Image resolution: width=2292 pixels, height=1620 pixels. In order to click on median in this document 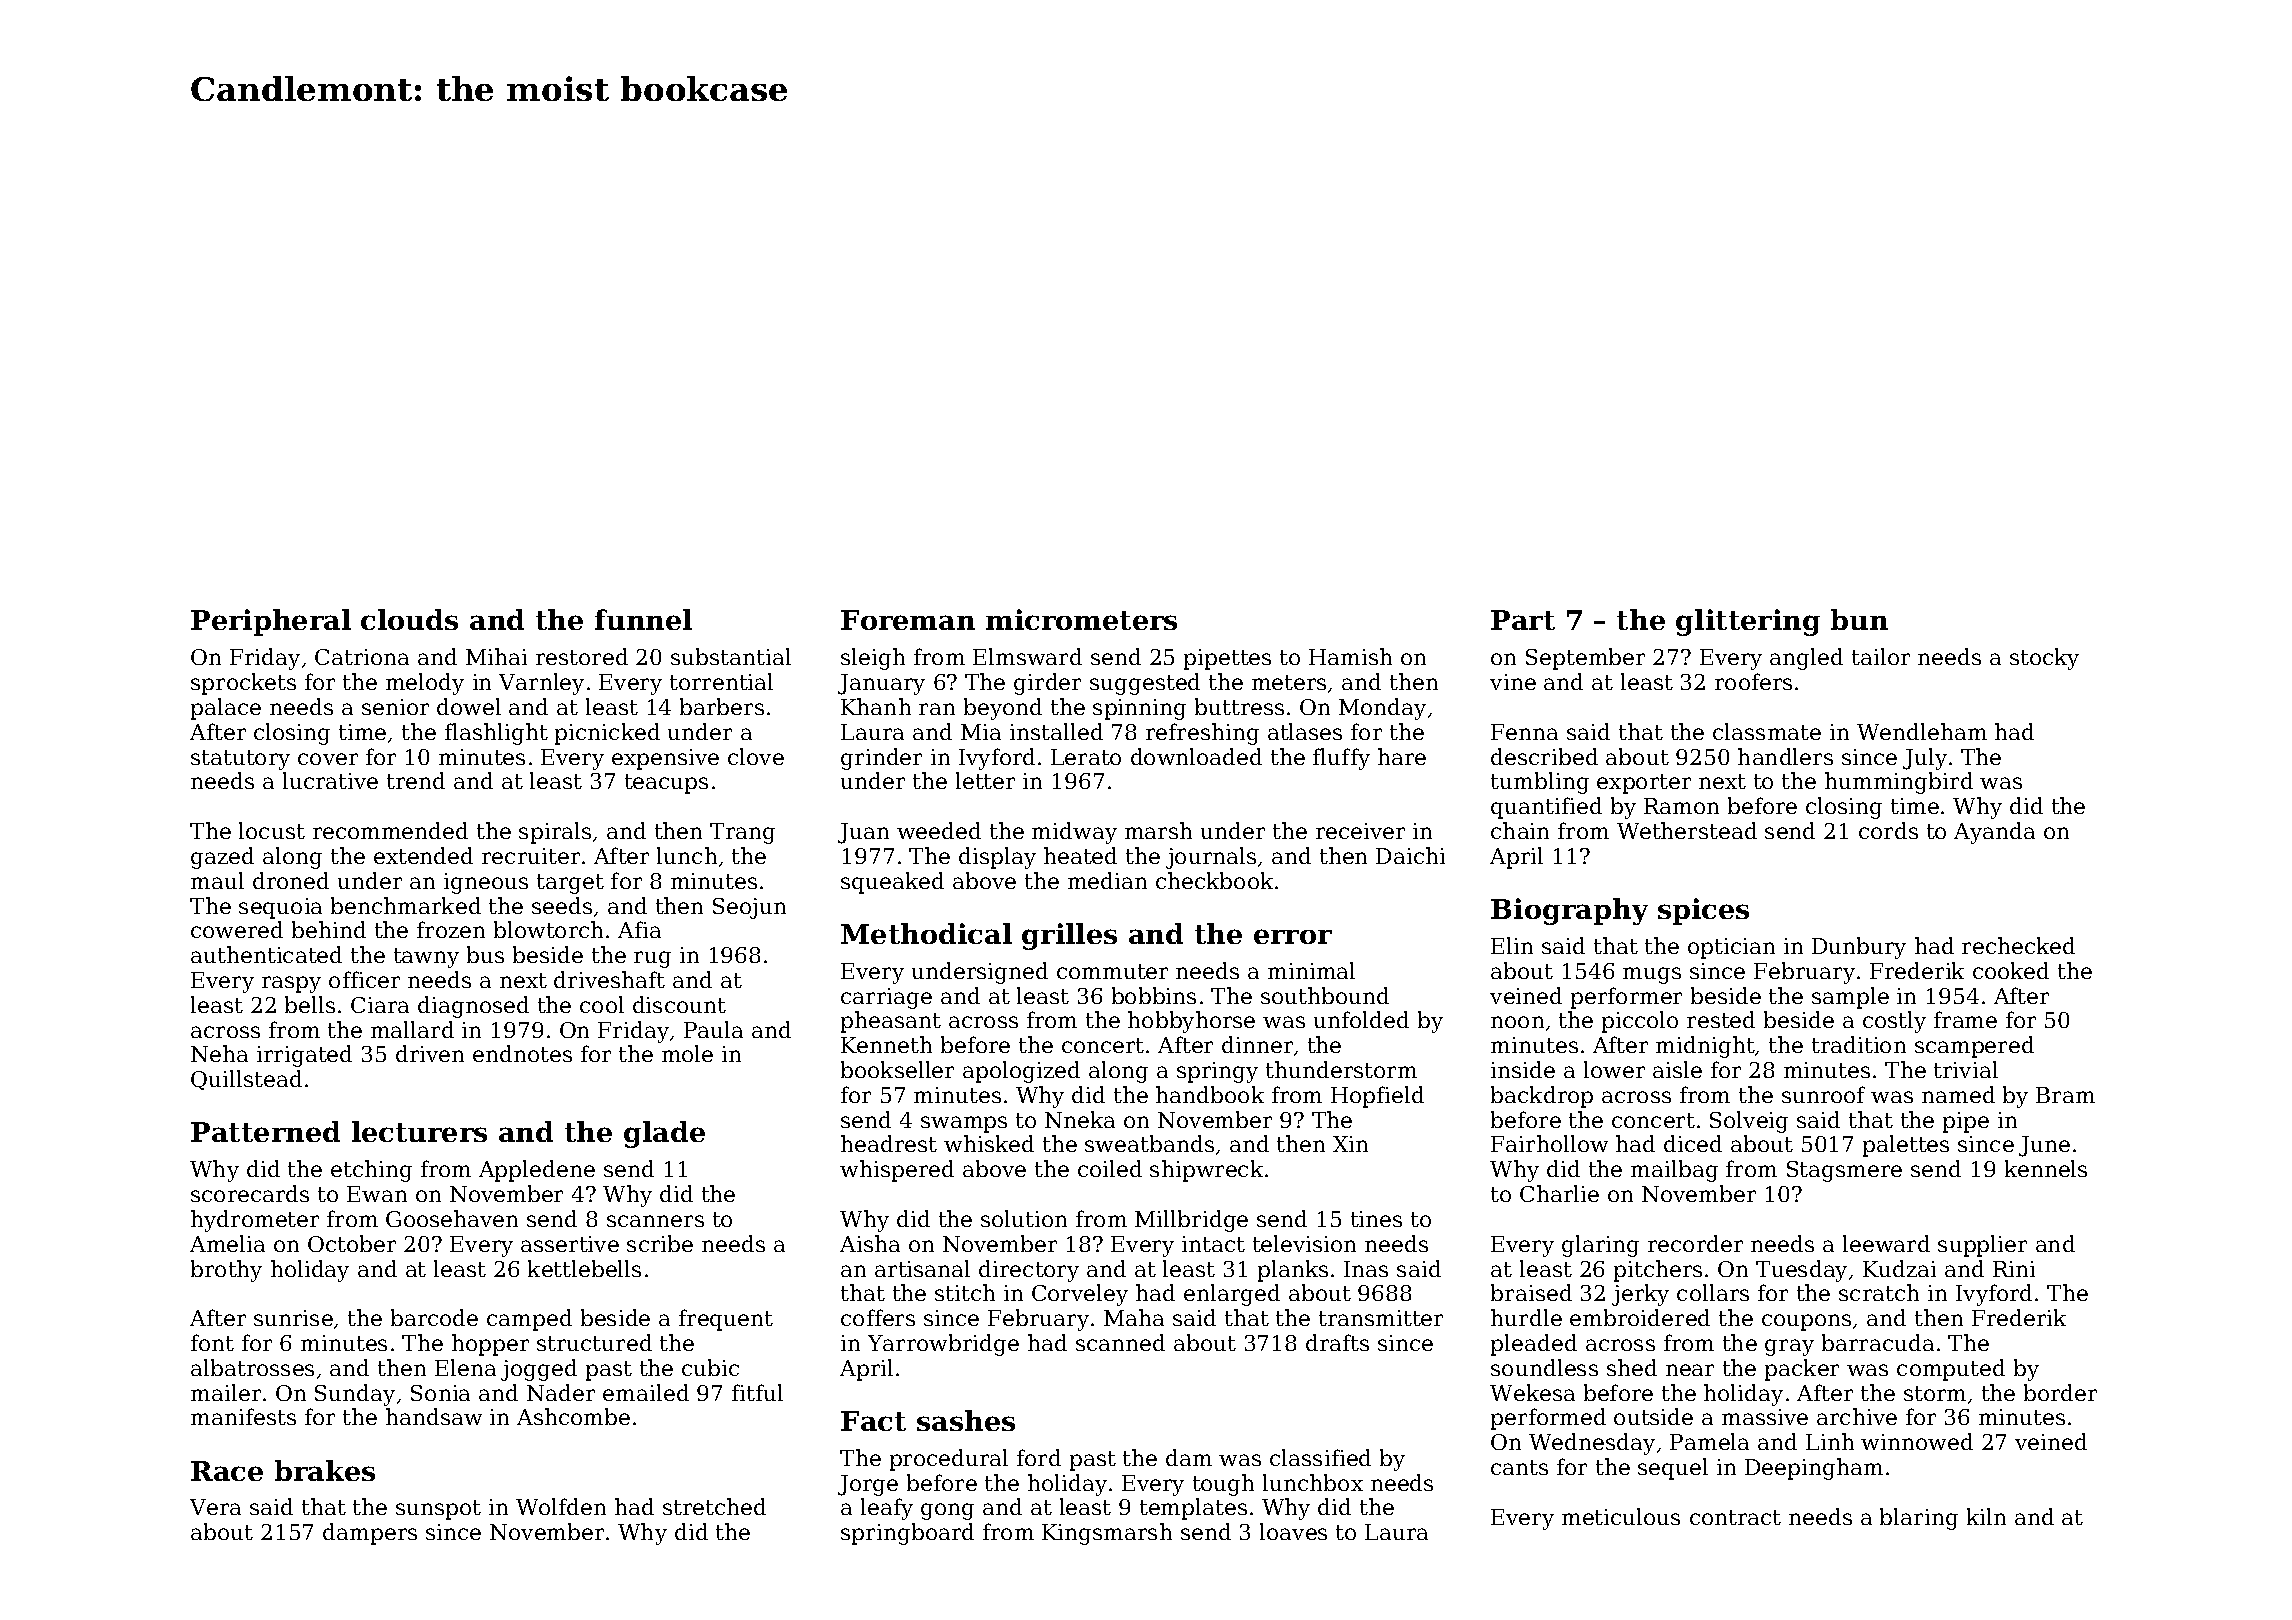, I will do `click(1107, 880)`.
